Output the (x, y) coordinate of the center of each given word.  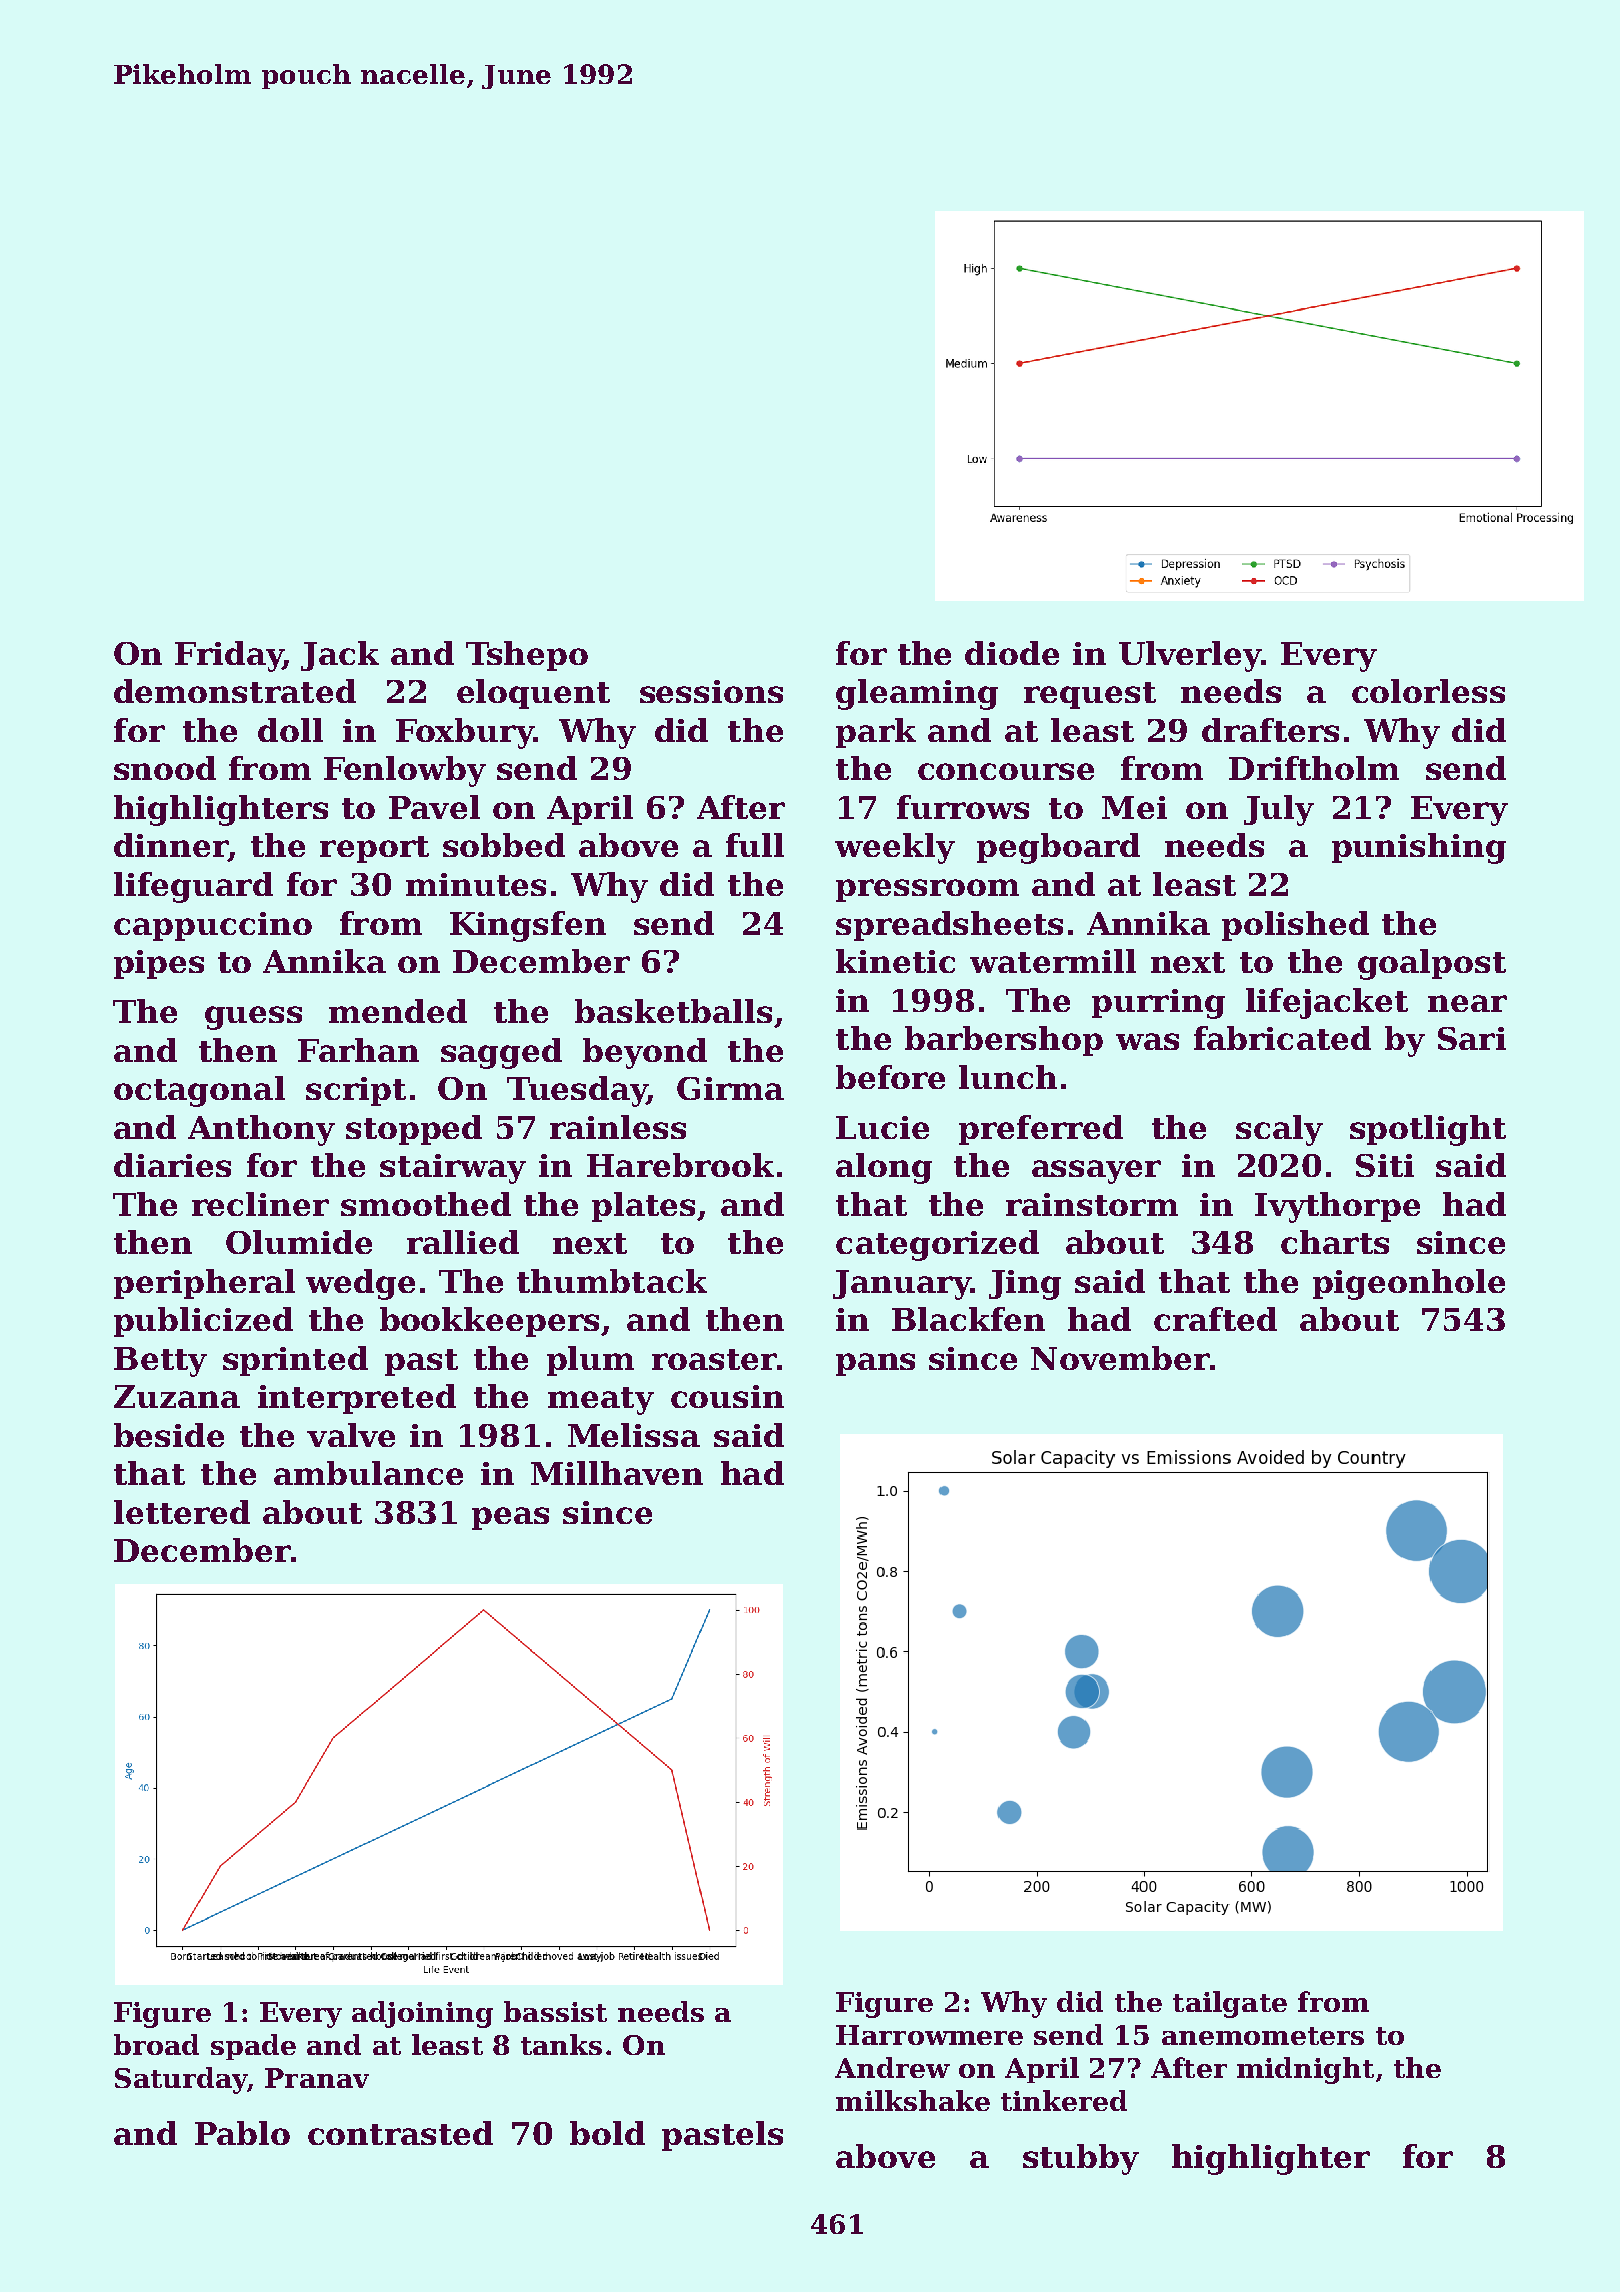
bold (607, 2133)
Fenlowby (405, 771)
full (755, 845)
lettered (182, 1512)
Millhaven (617, 1473)
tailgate (1230, 2004)
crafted (1215, 1319)
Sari (1472, 1038)
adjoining (422, 2014)
